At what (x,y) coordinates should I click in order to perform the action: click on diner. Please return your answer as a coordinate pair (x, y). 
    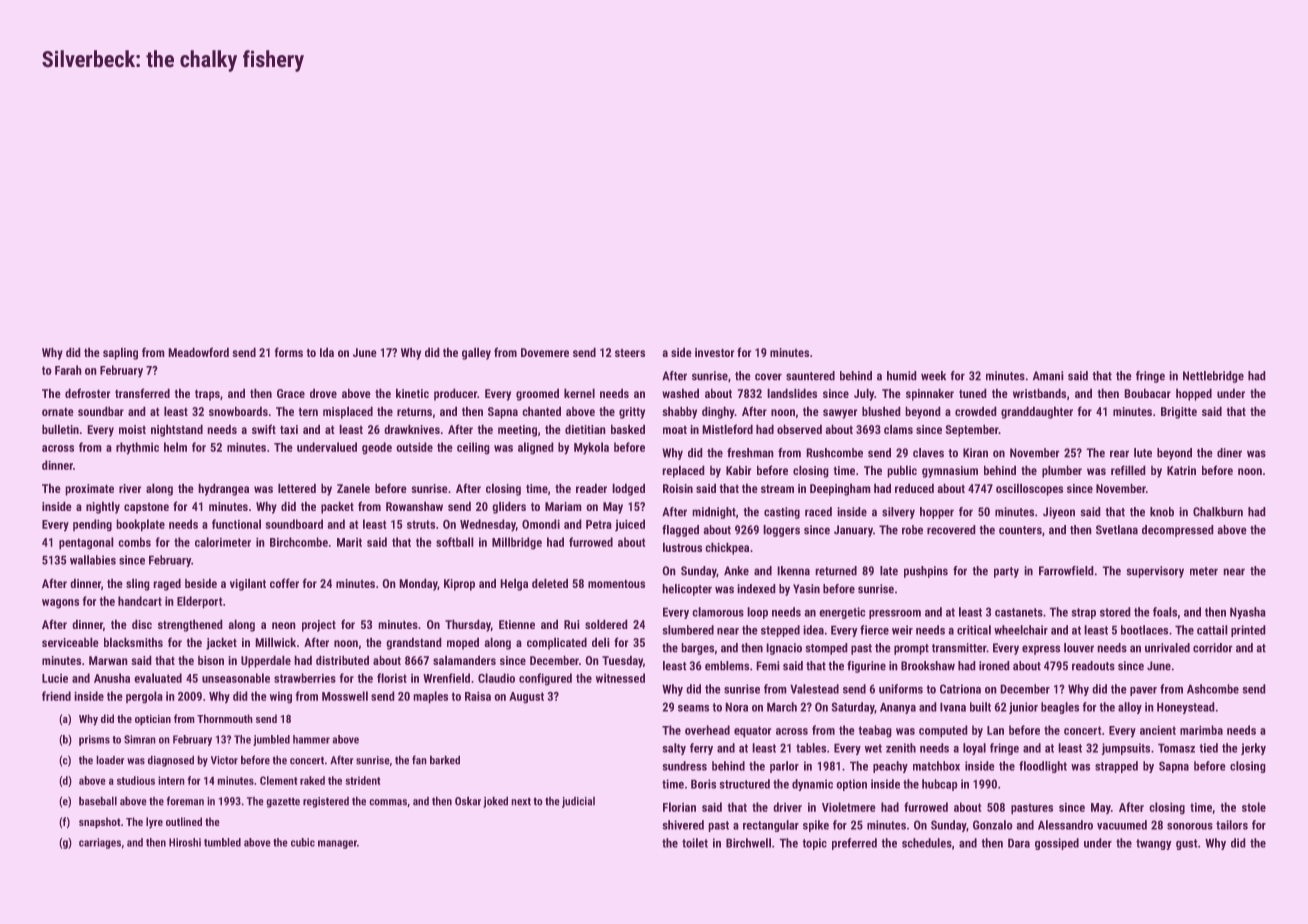
    Looking at the image, I should click on (1229, 453).
